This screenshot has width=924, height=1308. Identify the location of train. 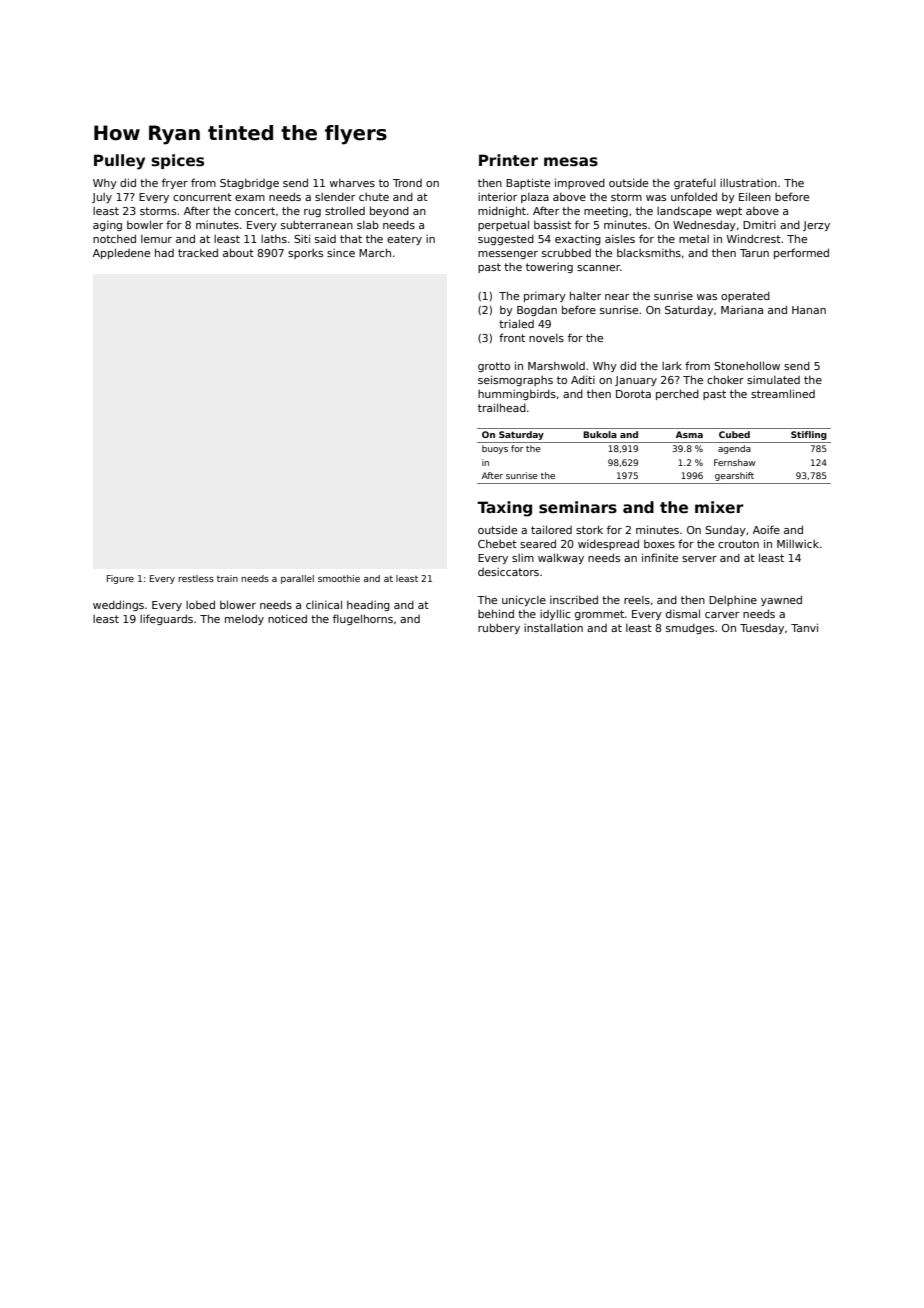
(227, 578).
